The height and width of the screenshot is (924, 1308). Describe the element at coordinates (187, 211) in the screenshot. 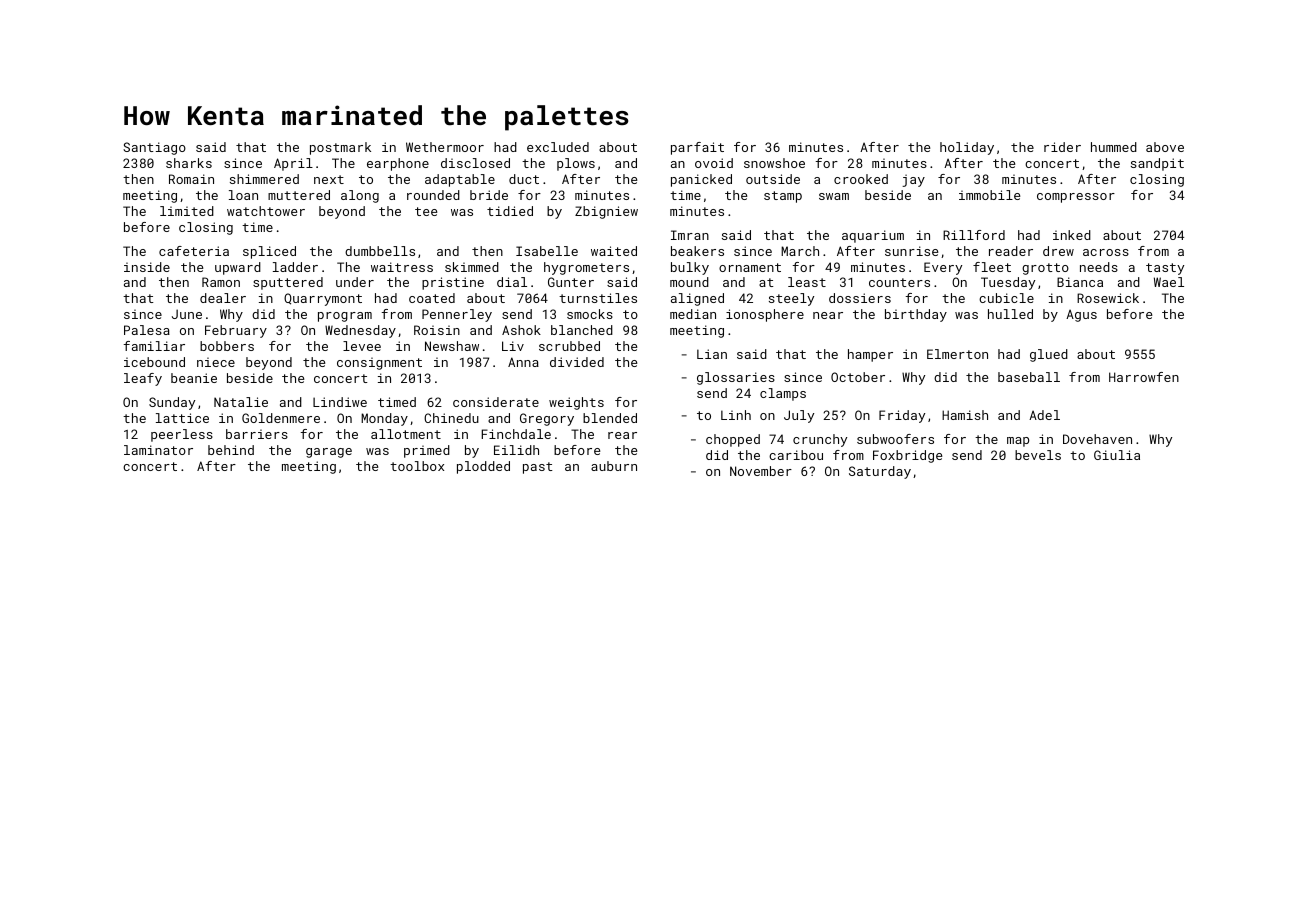

I see `limited` at that location.
